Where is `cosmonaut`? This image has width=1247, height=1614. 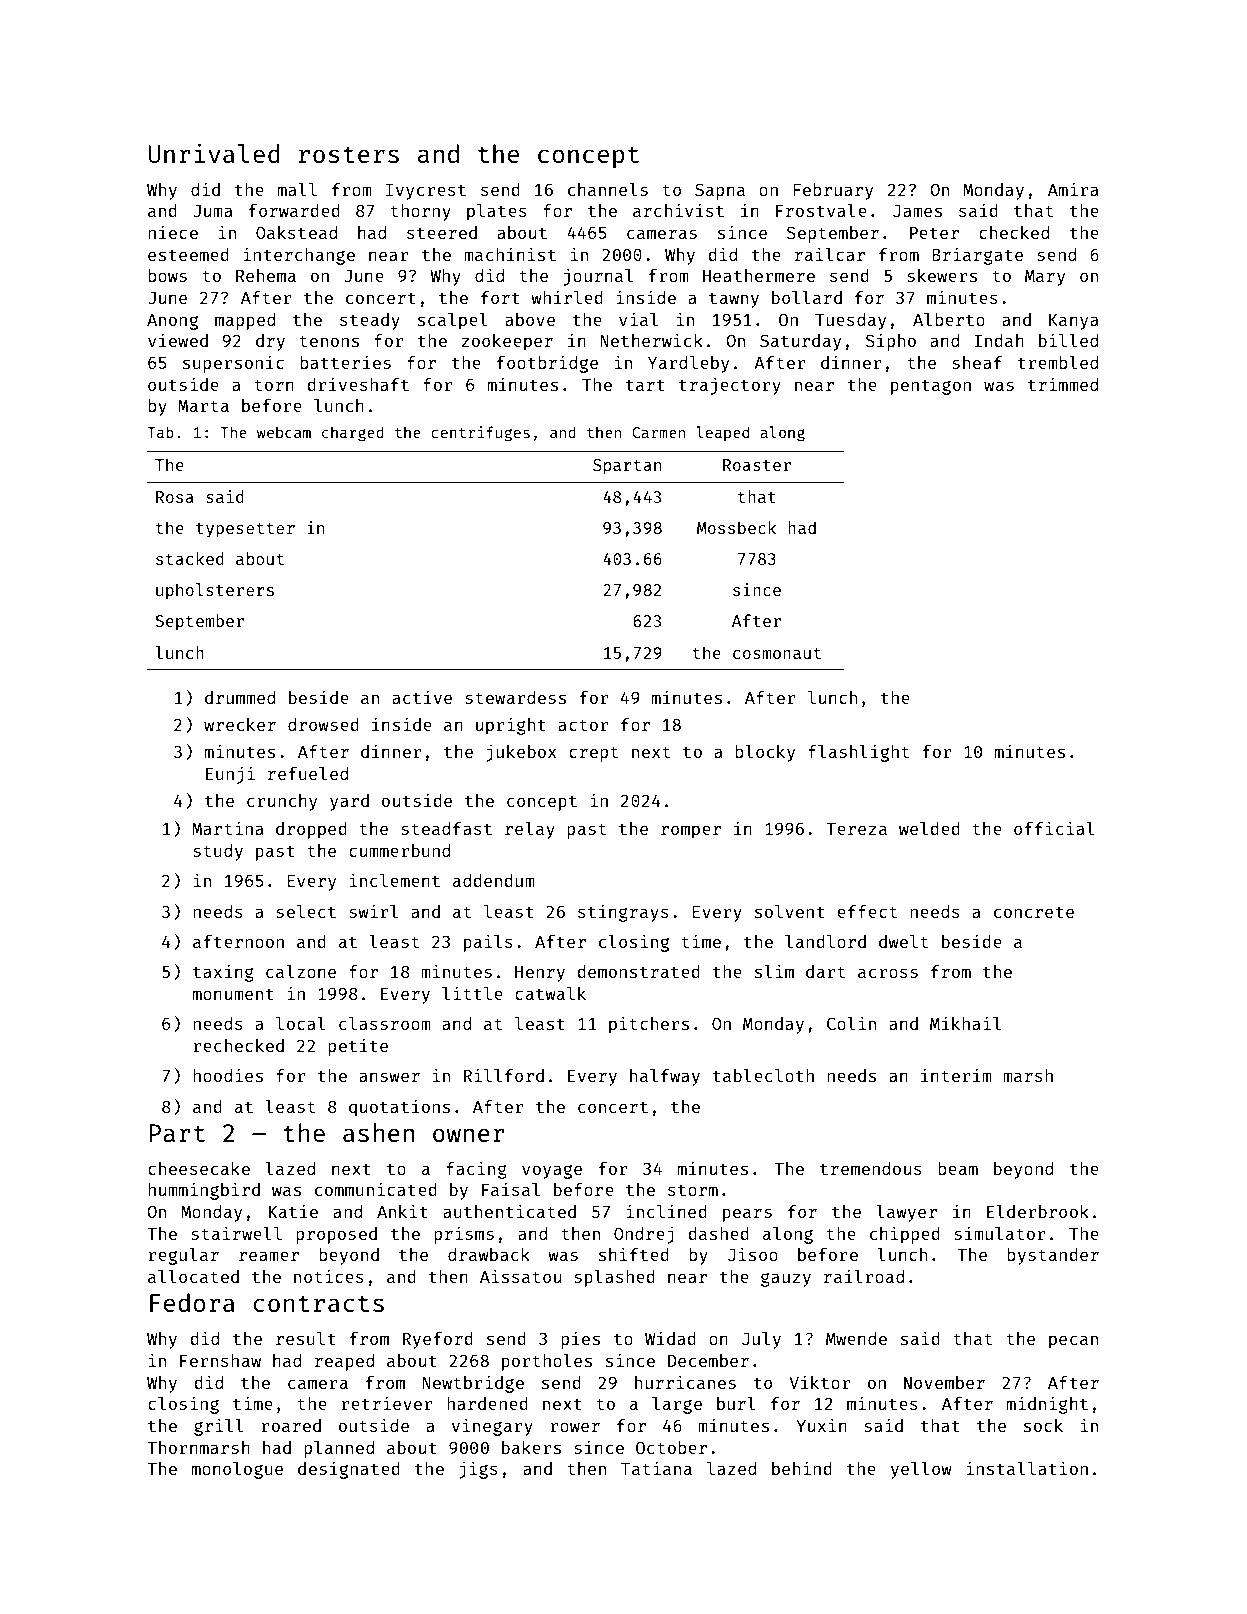 cosmonaut is located at coordinates (777, 653).
